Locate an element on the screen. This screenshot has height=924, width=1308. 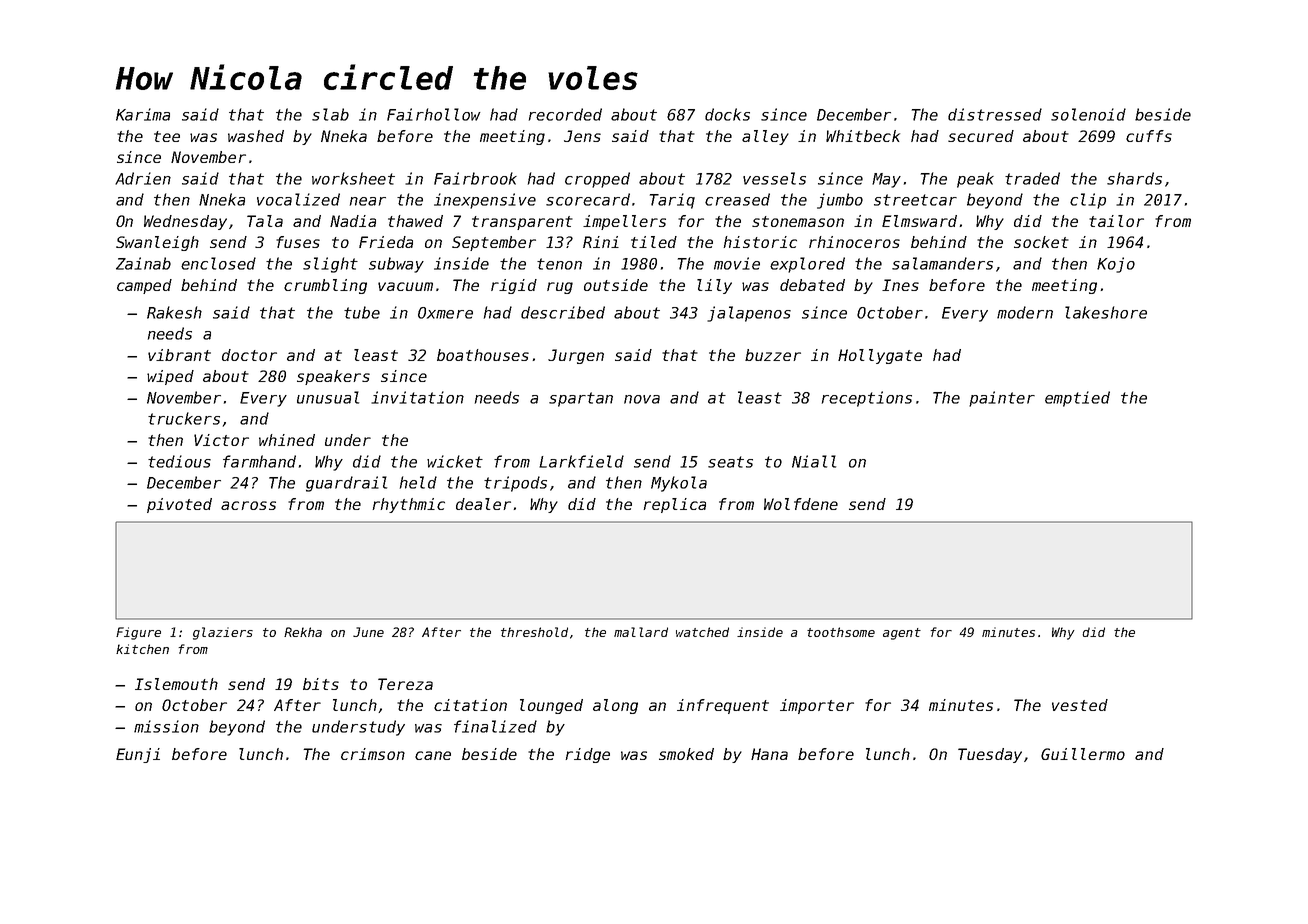
Adrien is located at coordinates (143, 178).
